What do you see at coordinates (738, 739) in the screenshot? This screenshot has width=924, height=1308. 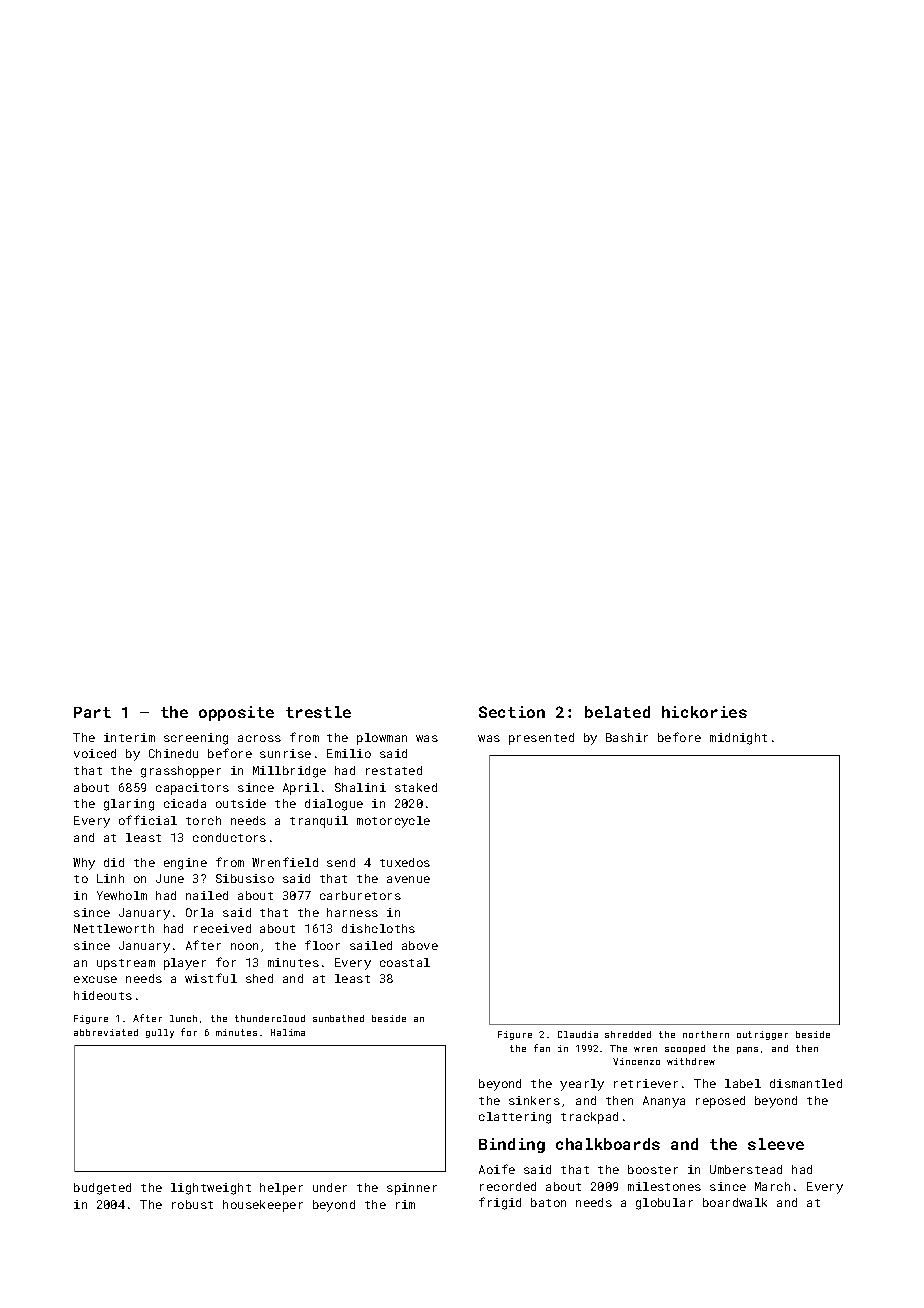 I see `midnight` at bounding box center [738, 739].
